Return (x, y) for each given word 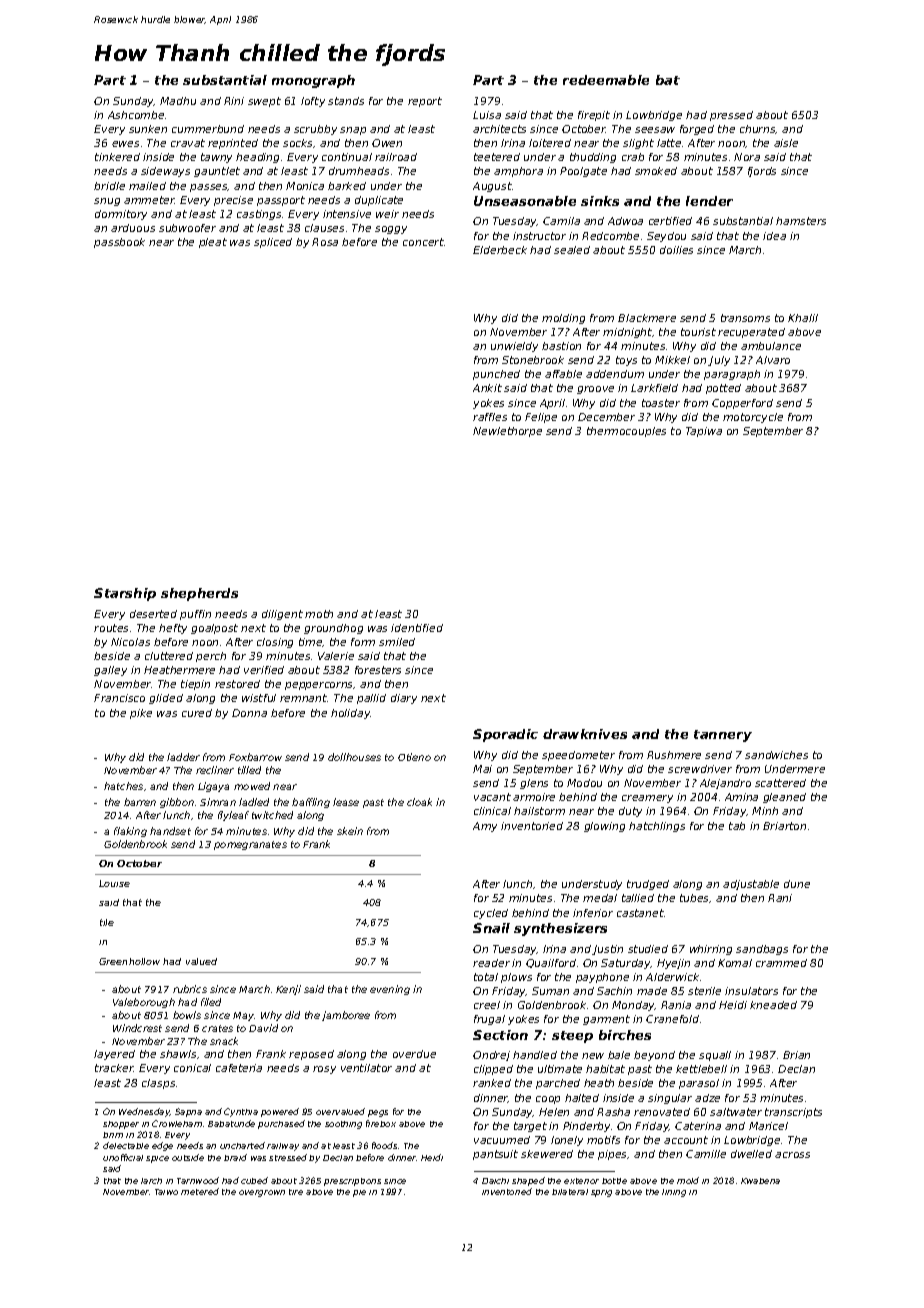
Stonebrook (533, 360)
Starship (125, 594)
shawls (178, 1054)
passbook (119, 243)
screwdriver (700, 769)
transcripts (793, 1113)
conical (192, 1068)
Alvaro (773, 360)
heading (257, 158)
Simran (218, 802)
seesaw (655, 130)
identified (417, 628)
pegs (378, 1113)
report (425, 102)
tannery (723, 736)
